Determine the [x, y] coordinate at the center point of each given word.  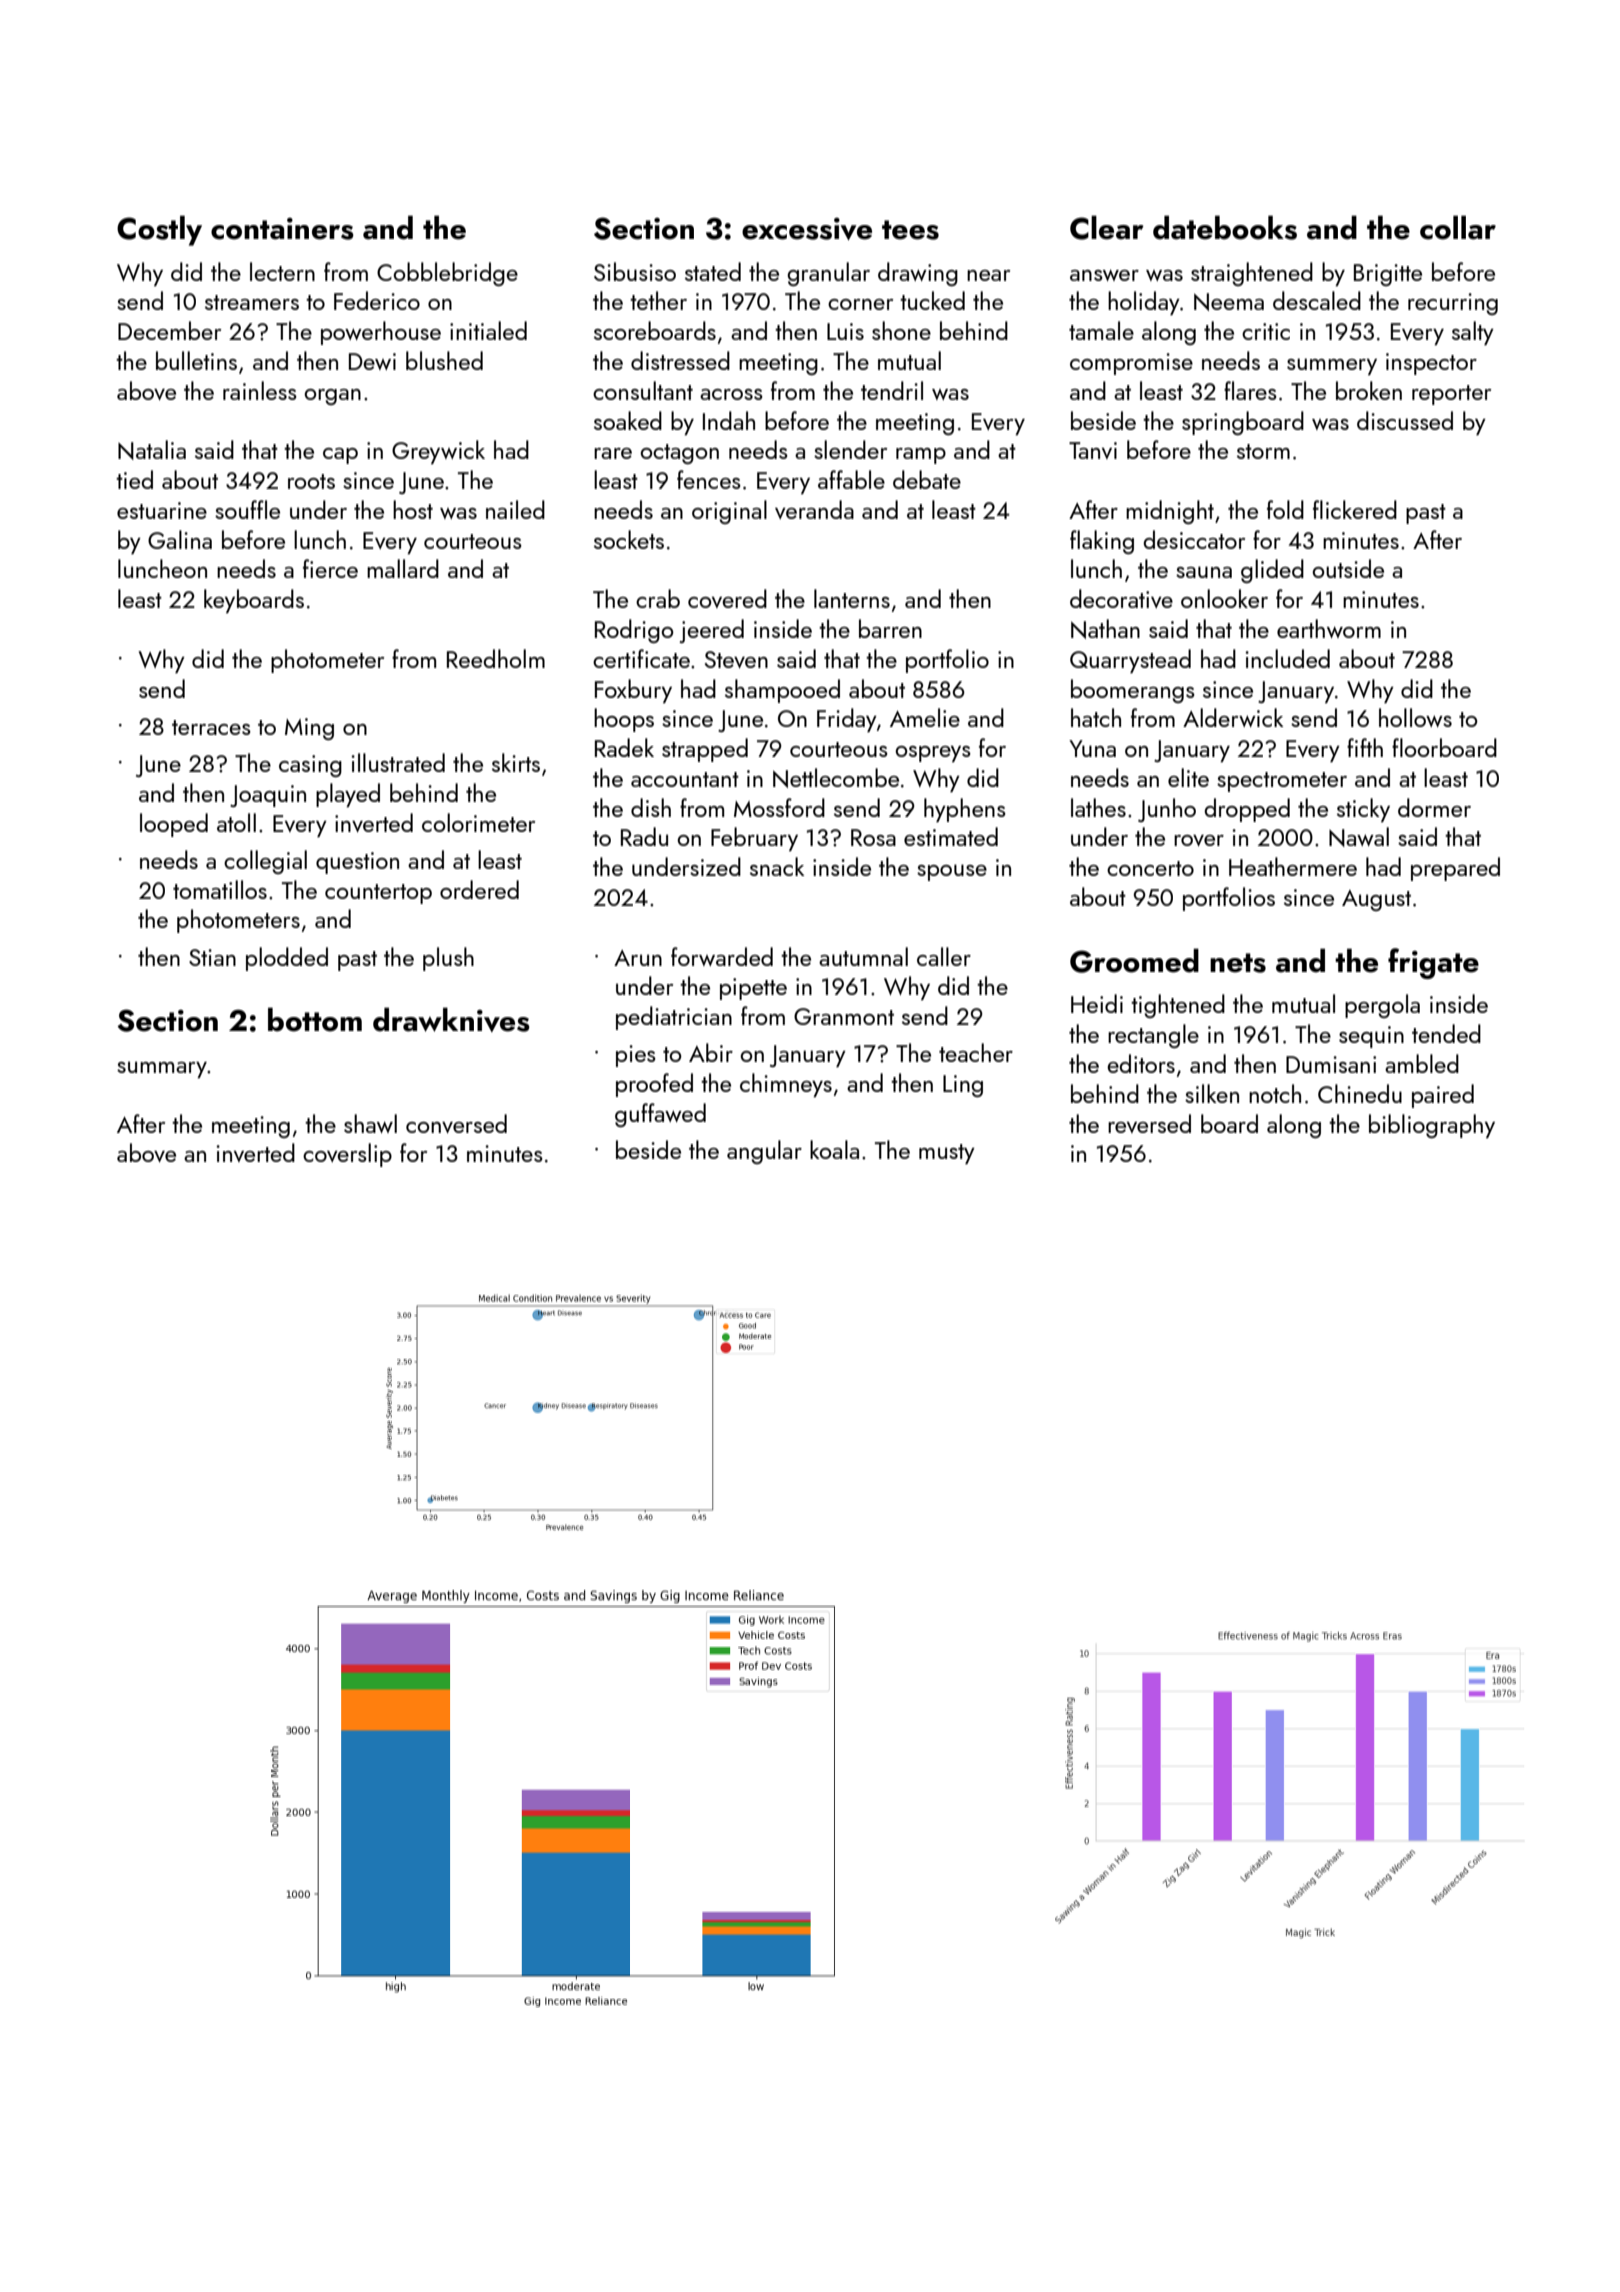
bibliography [1432, 1126]
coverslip [347, 1155]
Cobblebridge [447, 274]
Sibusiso [635, 271]
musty [947, 1154]
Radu [644, 836]
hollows [1415, 717]
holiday [1144, 303]
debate [927, 479]
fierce [330, 568]
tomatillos [220, 889]
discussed [1405, 420]
